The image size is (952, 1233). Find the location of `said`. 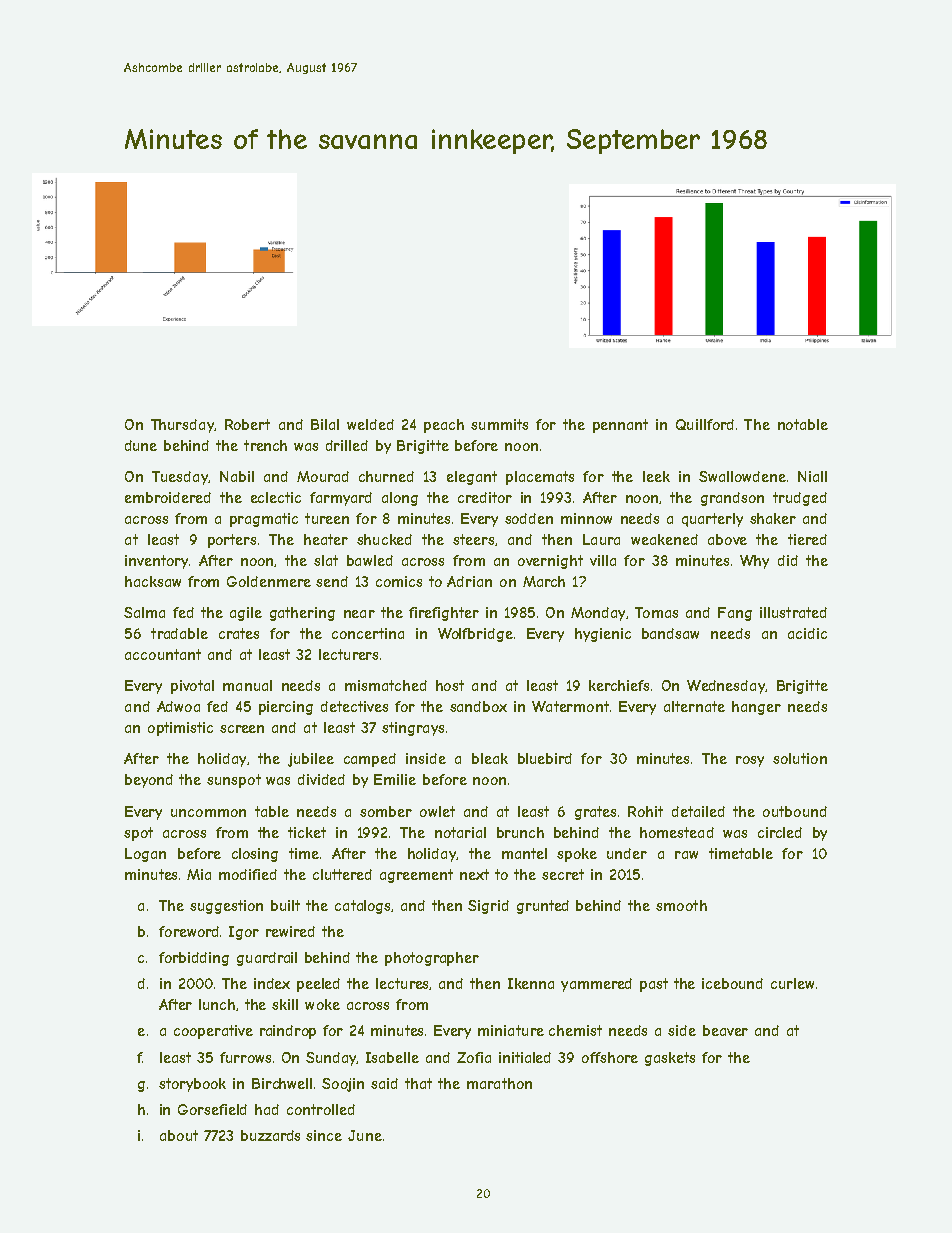

said is located at coordinates (384, 1083).
